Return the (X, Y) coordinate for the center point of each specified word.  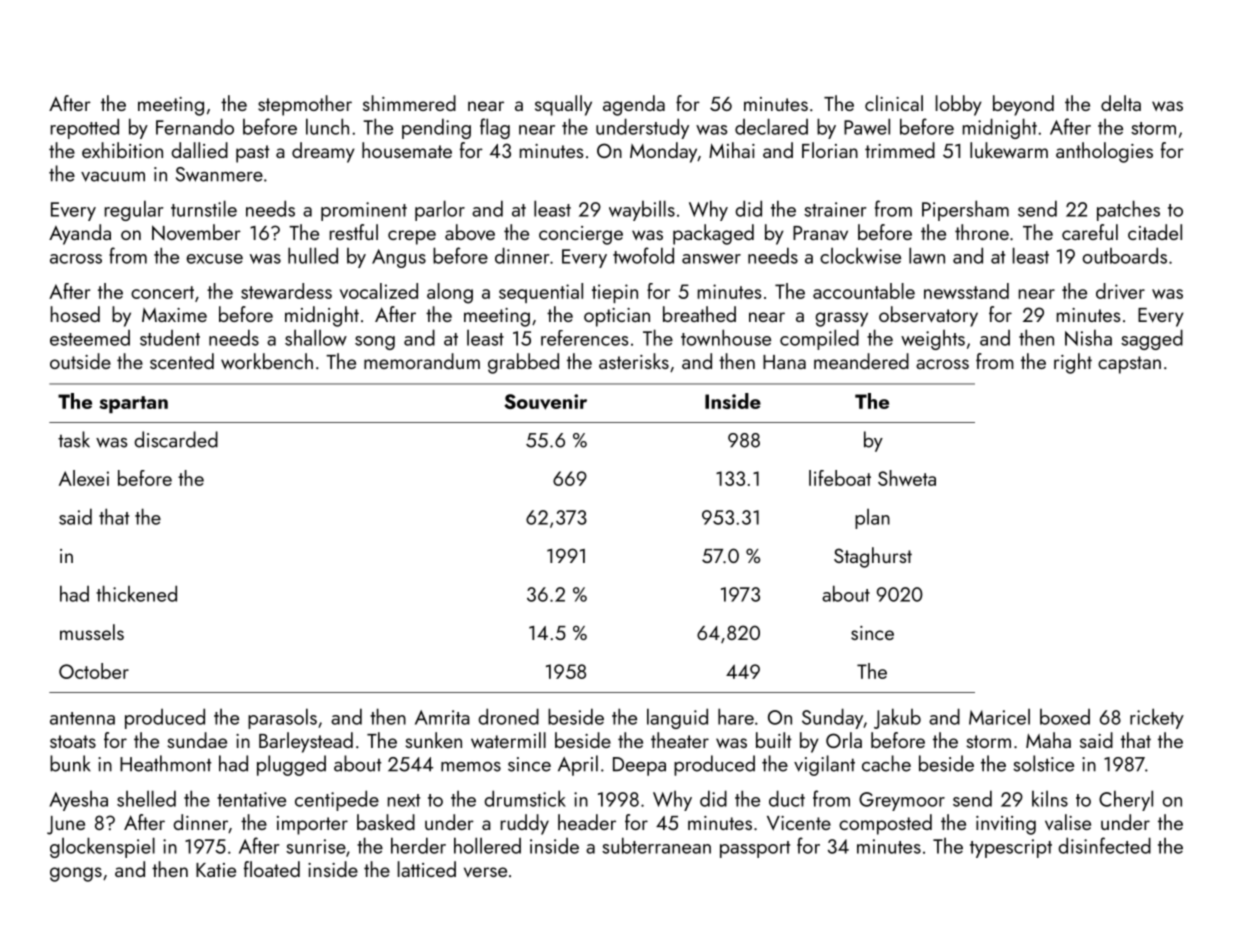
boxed (1065, 717)
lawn (927, 255)
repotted (85, 128)
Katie (216, 870)
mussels (92, 632)
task (74, 439)
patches (1128, 210)
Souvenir (545, 402)
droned (508, 716)
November (196, 232)
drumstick (525, 798)
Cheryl (1126, 800)
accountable (864, 291)
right (1073, 363)
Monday (663, 152)
